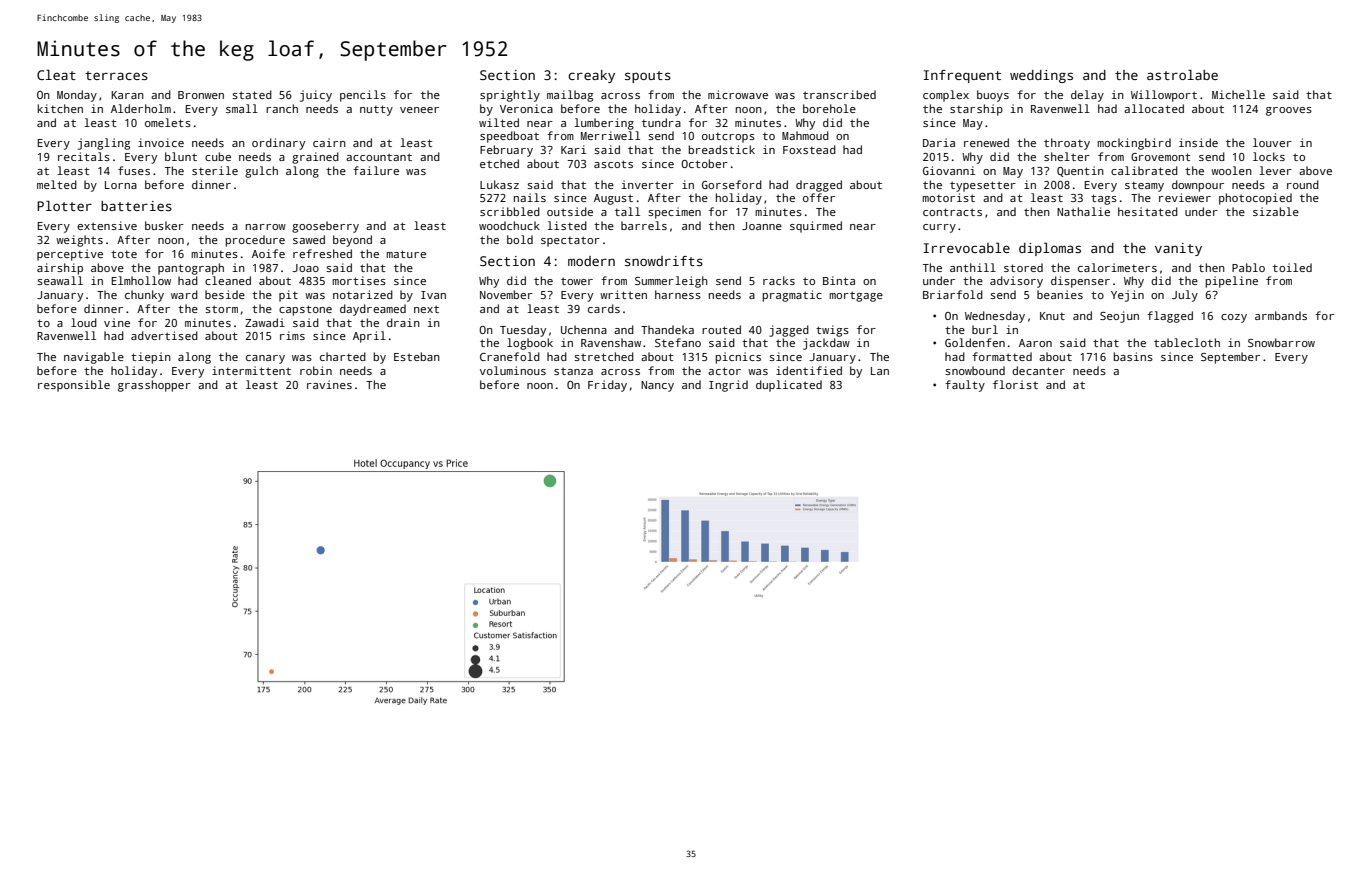 The width and height of the document is (1372, 887). Describe the element at coordinates (976, 110) in the document. I see `starship` at that location.
